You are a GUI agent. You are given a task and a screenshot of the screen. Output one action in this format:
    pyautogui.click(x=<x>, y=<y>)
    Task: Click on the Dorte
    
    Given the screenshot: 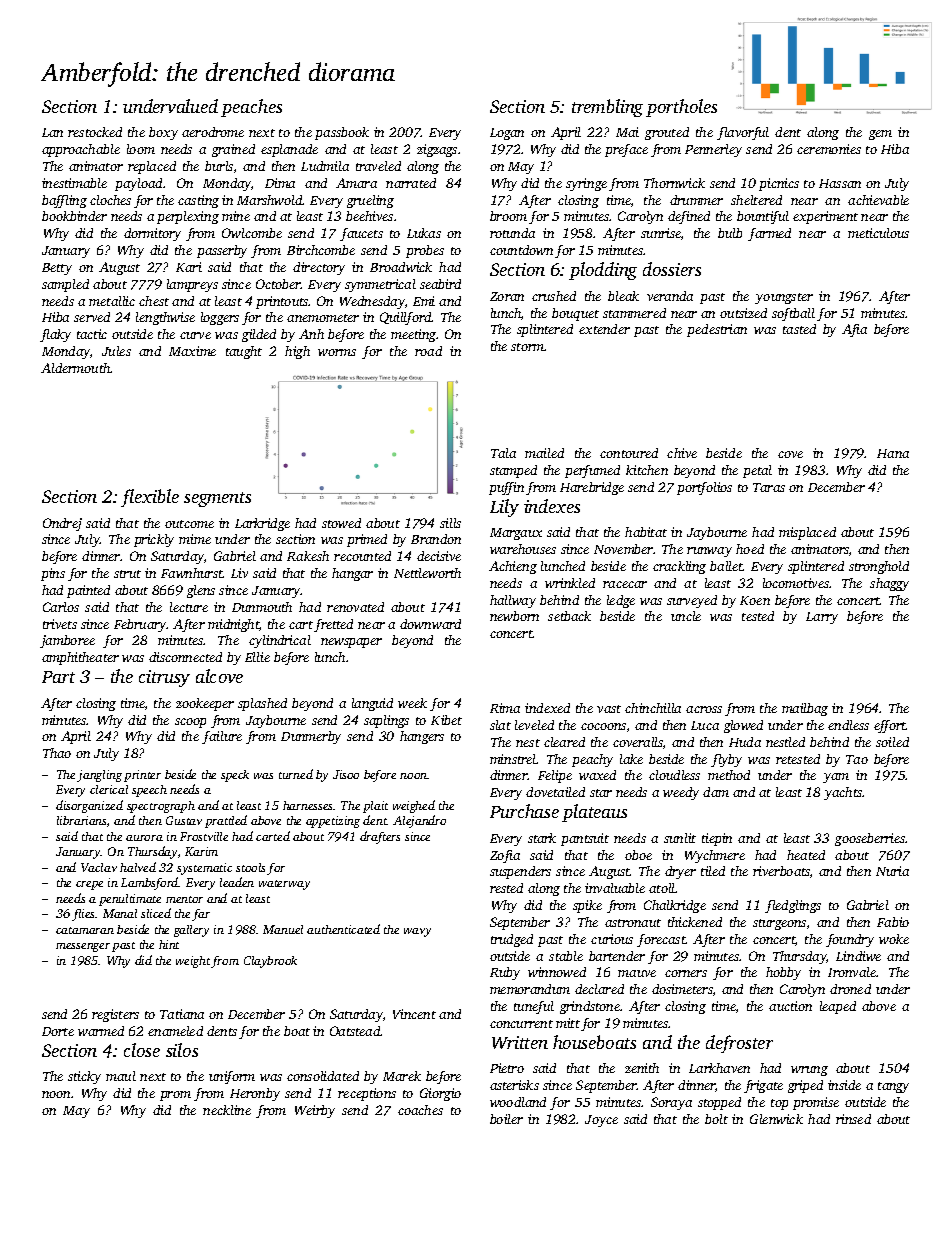 What is the action you would take?
    pyautogui.click(x=58, y=1031)
